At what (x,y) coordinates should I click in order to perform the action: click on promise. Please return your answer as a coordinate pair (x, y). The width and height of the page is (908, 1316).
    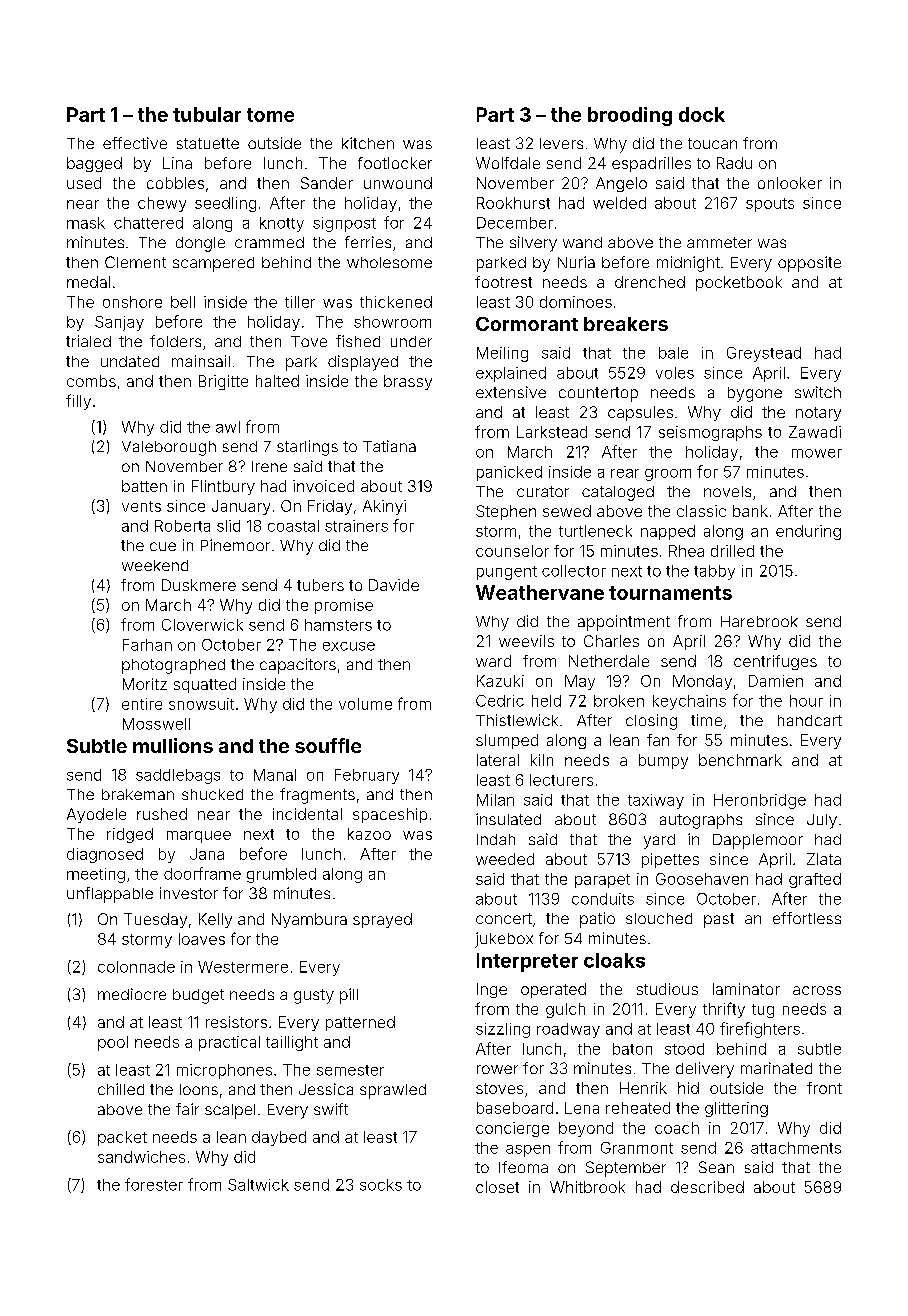
    Looking at the image, I should click on (344, 606).
